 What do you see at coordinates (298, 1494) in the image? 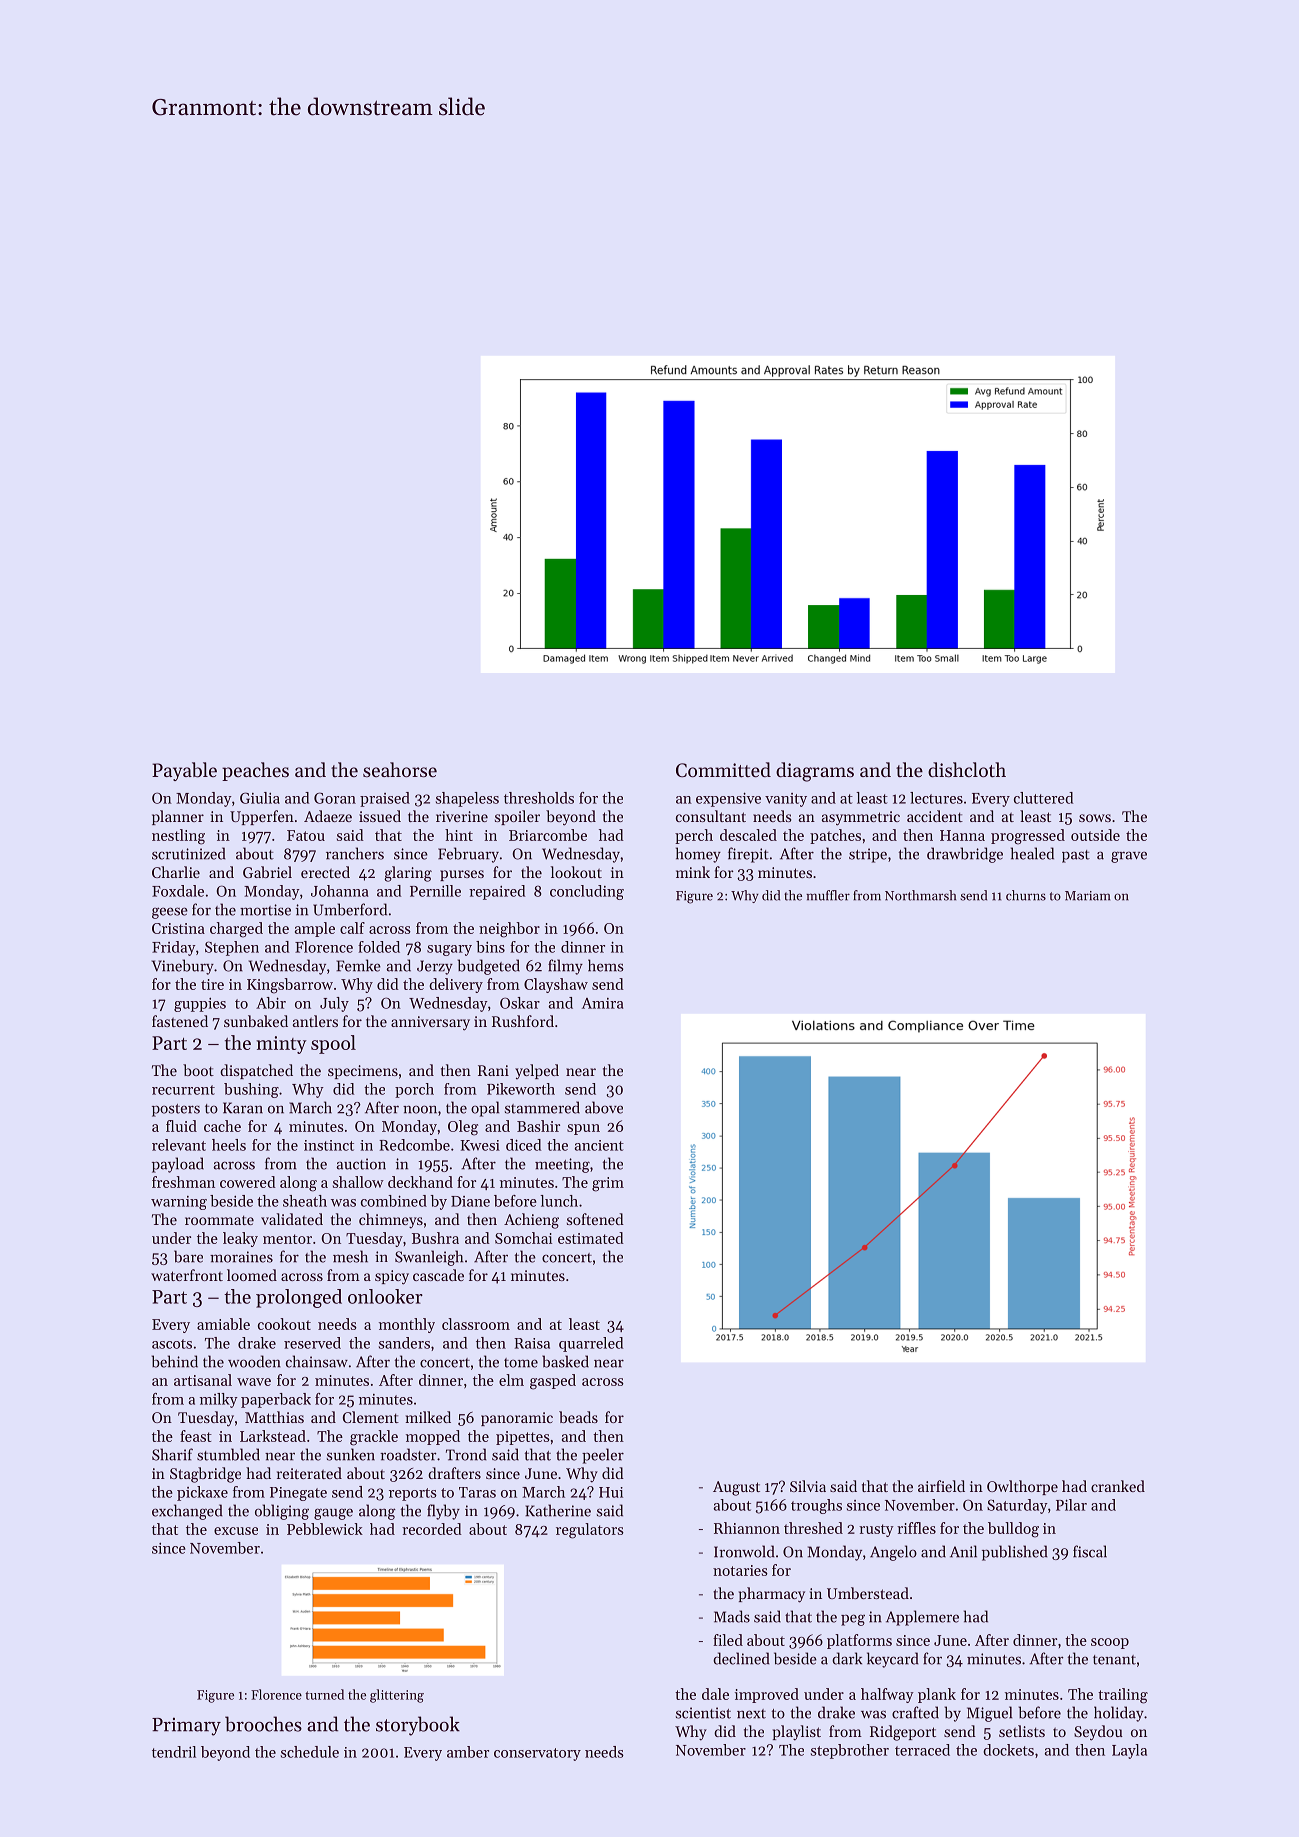
I see `Pinegate` at bounding box center [298, 1494].
